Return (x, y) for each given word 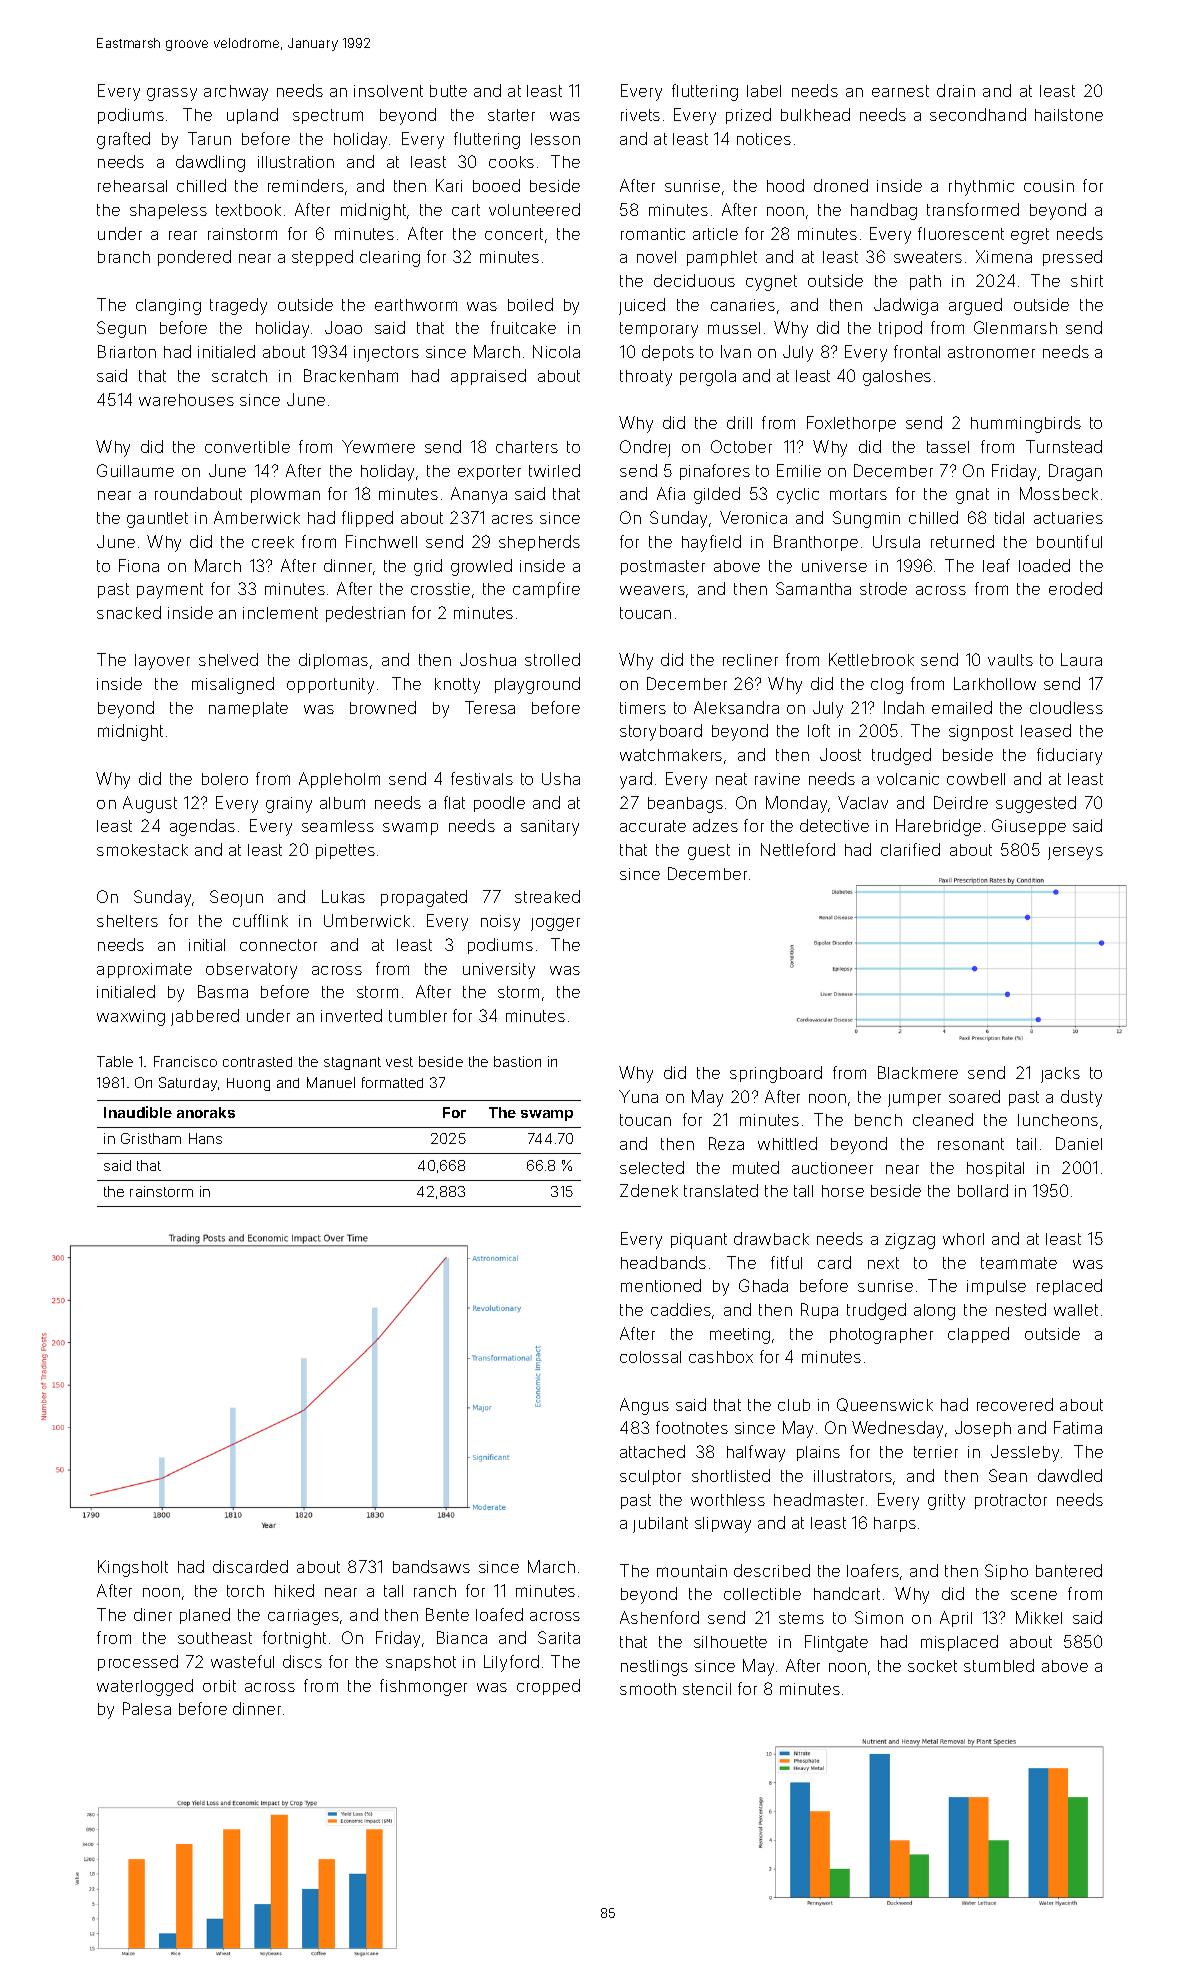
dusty (1081, 1098)
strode (883, 588)
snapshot (421, 1663)
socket (932, 1666)
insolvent (388, 91)
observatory (251, 971)
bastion (517, 1061)
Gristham (151, 1138)
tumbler (418, 1016)
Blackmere (918, 1072)
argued (975, 306)
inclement (280, 613)
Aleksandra (736, 707)
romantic (653, 234)
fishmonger (423, 1687)
